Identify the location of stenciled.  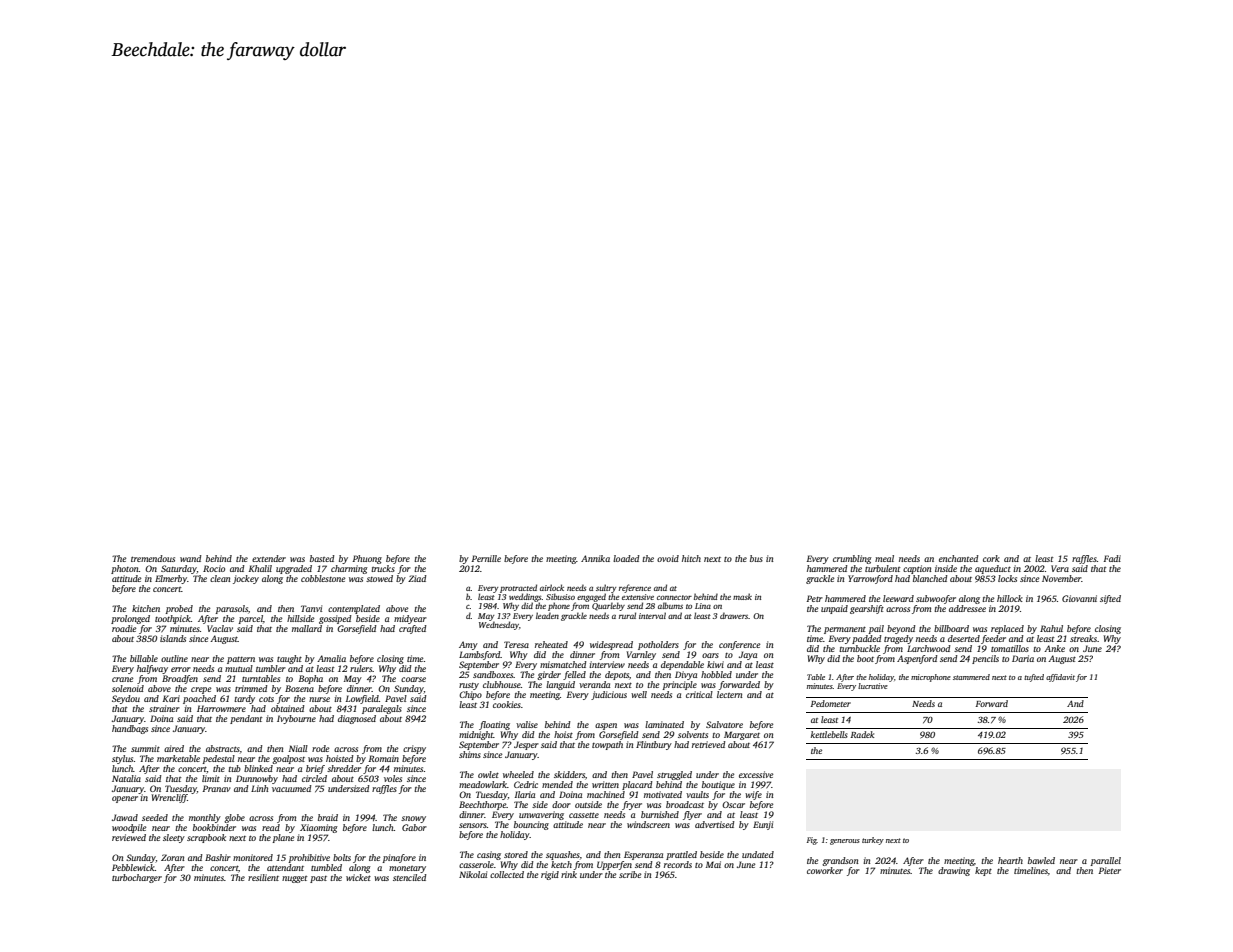
(410, 877).
